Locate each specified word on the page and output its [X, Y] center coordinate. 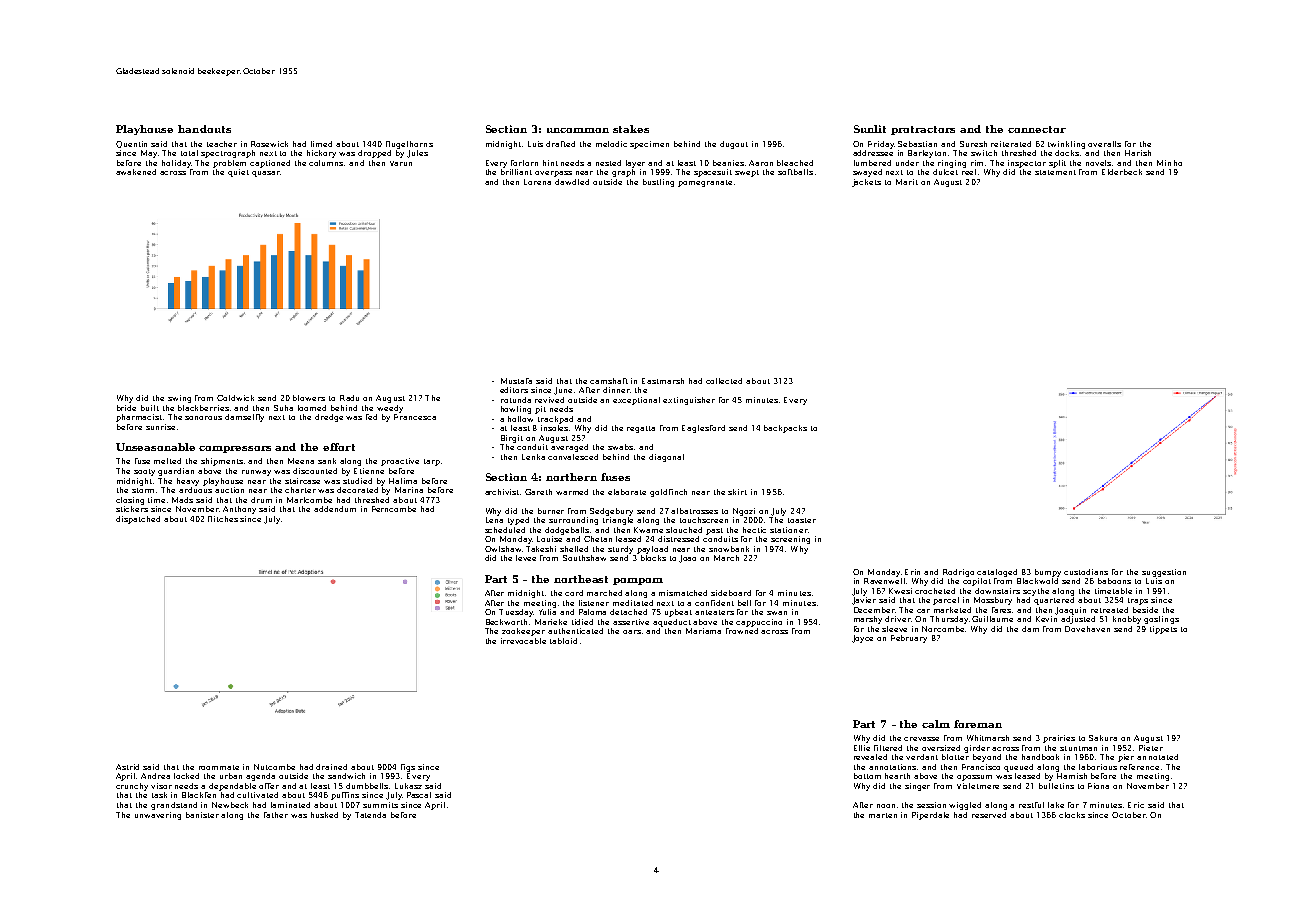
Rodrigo [958, 573]
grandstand [174, 806]
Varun [401, 163]
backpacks [785, 429]
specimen [649, 145]
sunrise [160, 427]
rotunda [516, 400]
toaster [802, 520]
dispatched [138, 520]
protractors [923, 130]
